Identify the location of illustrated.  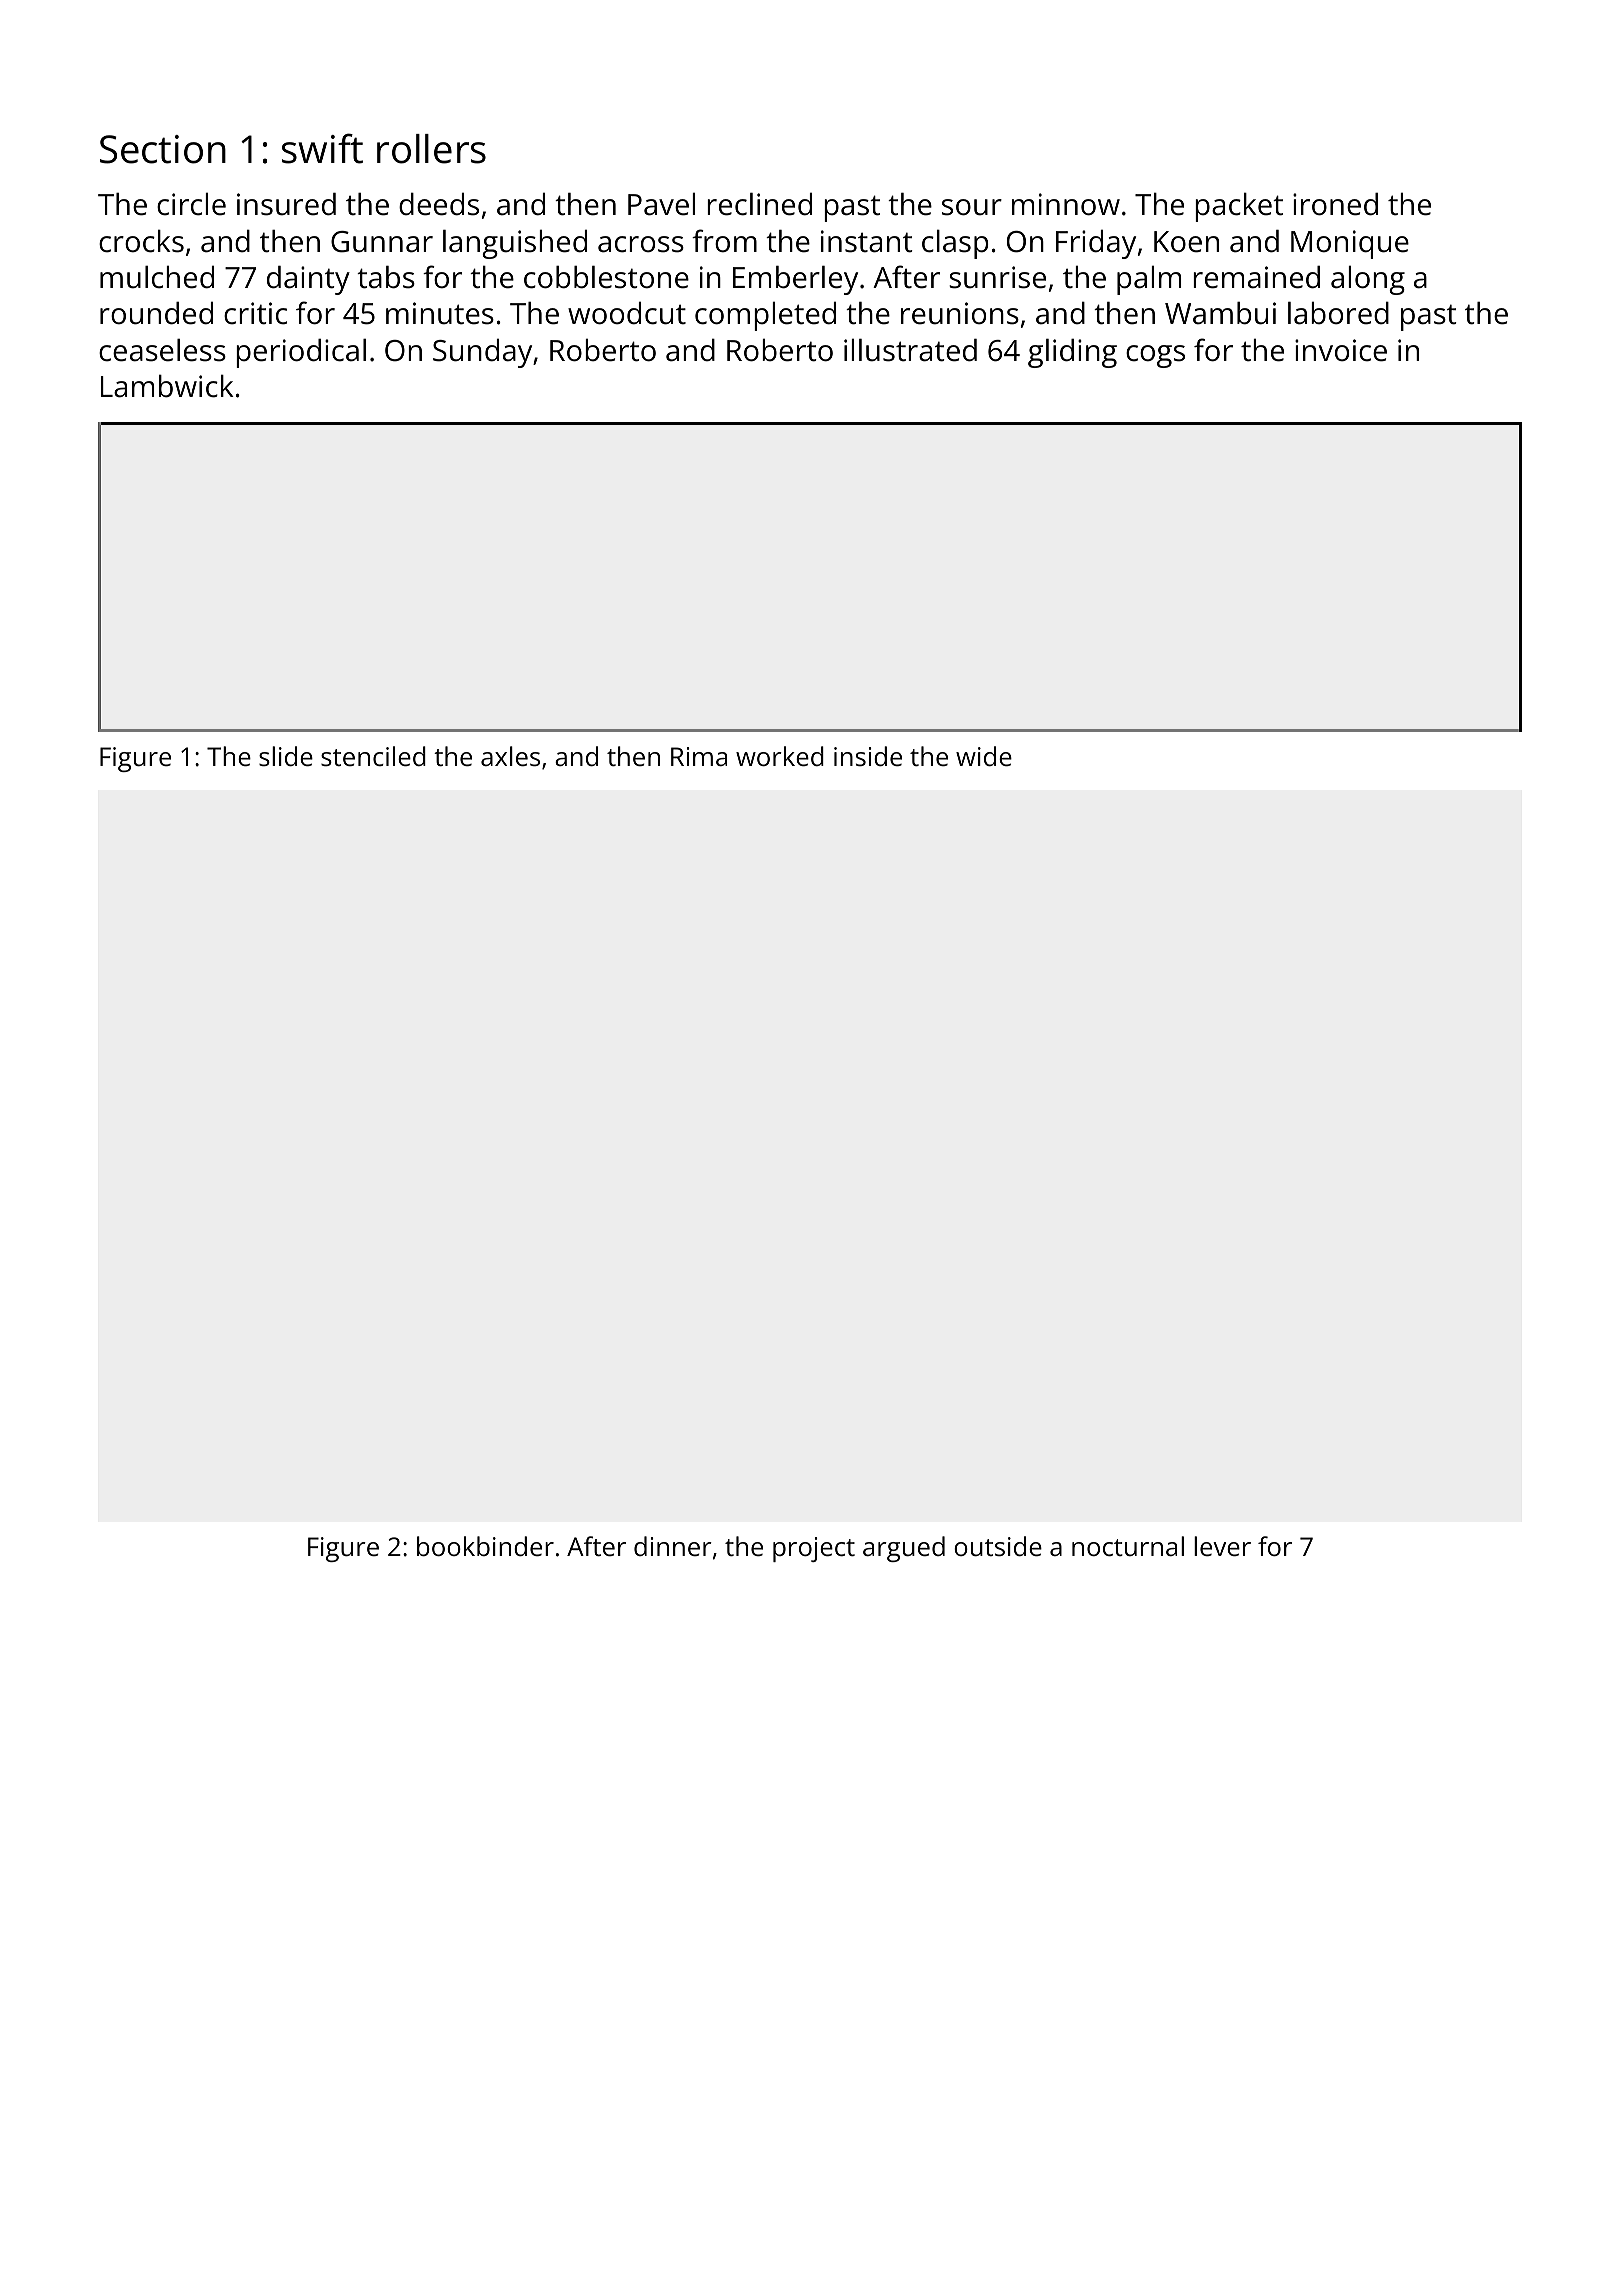
(910, 350).
